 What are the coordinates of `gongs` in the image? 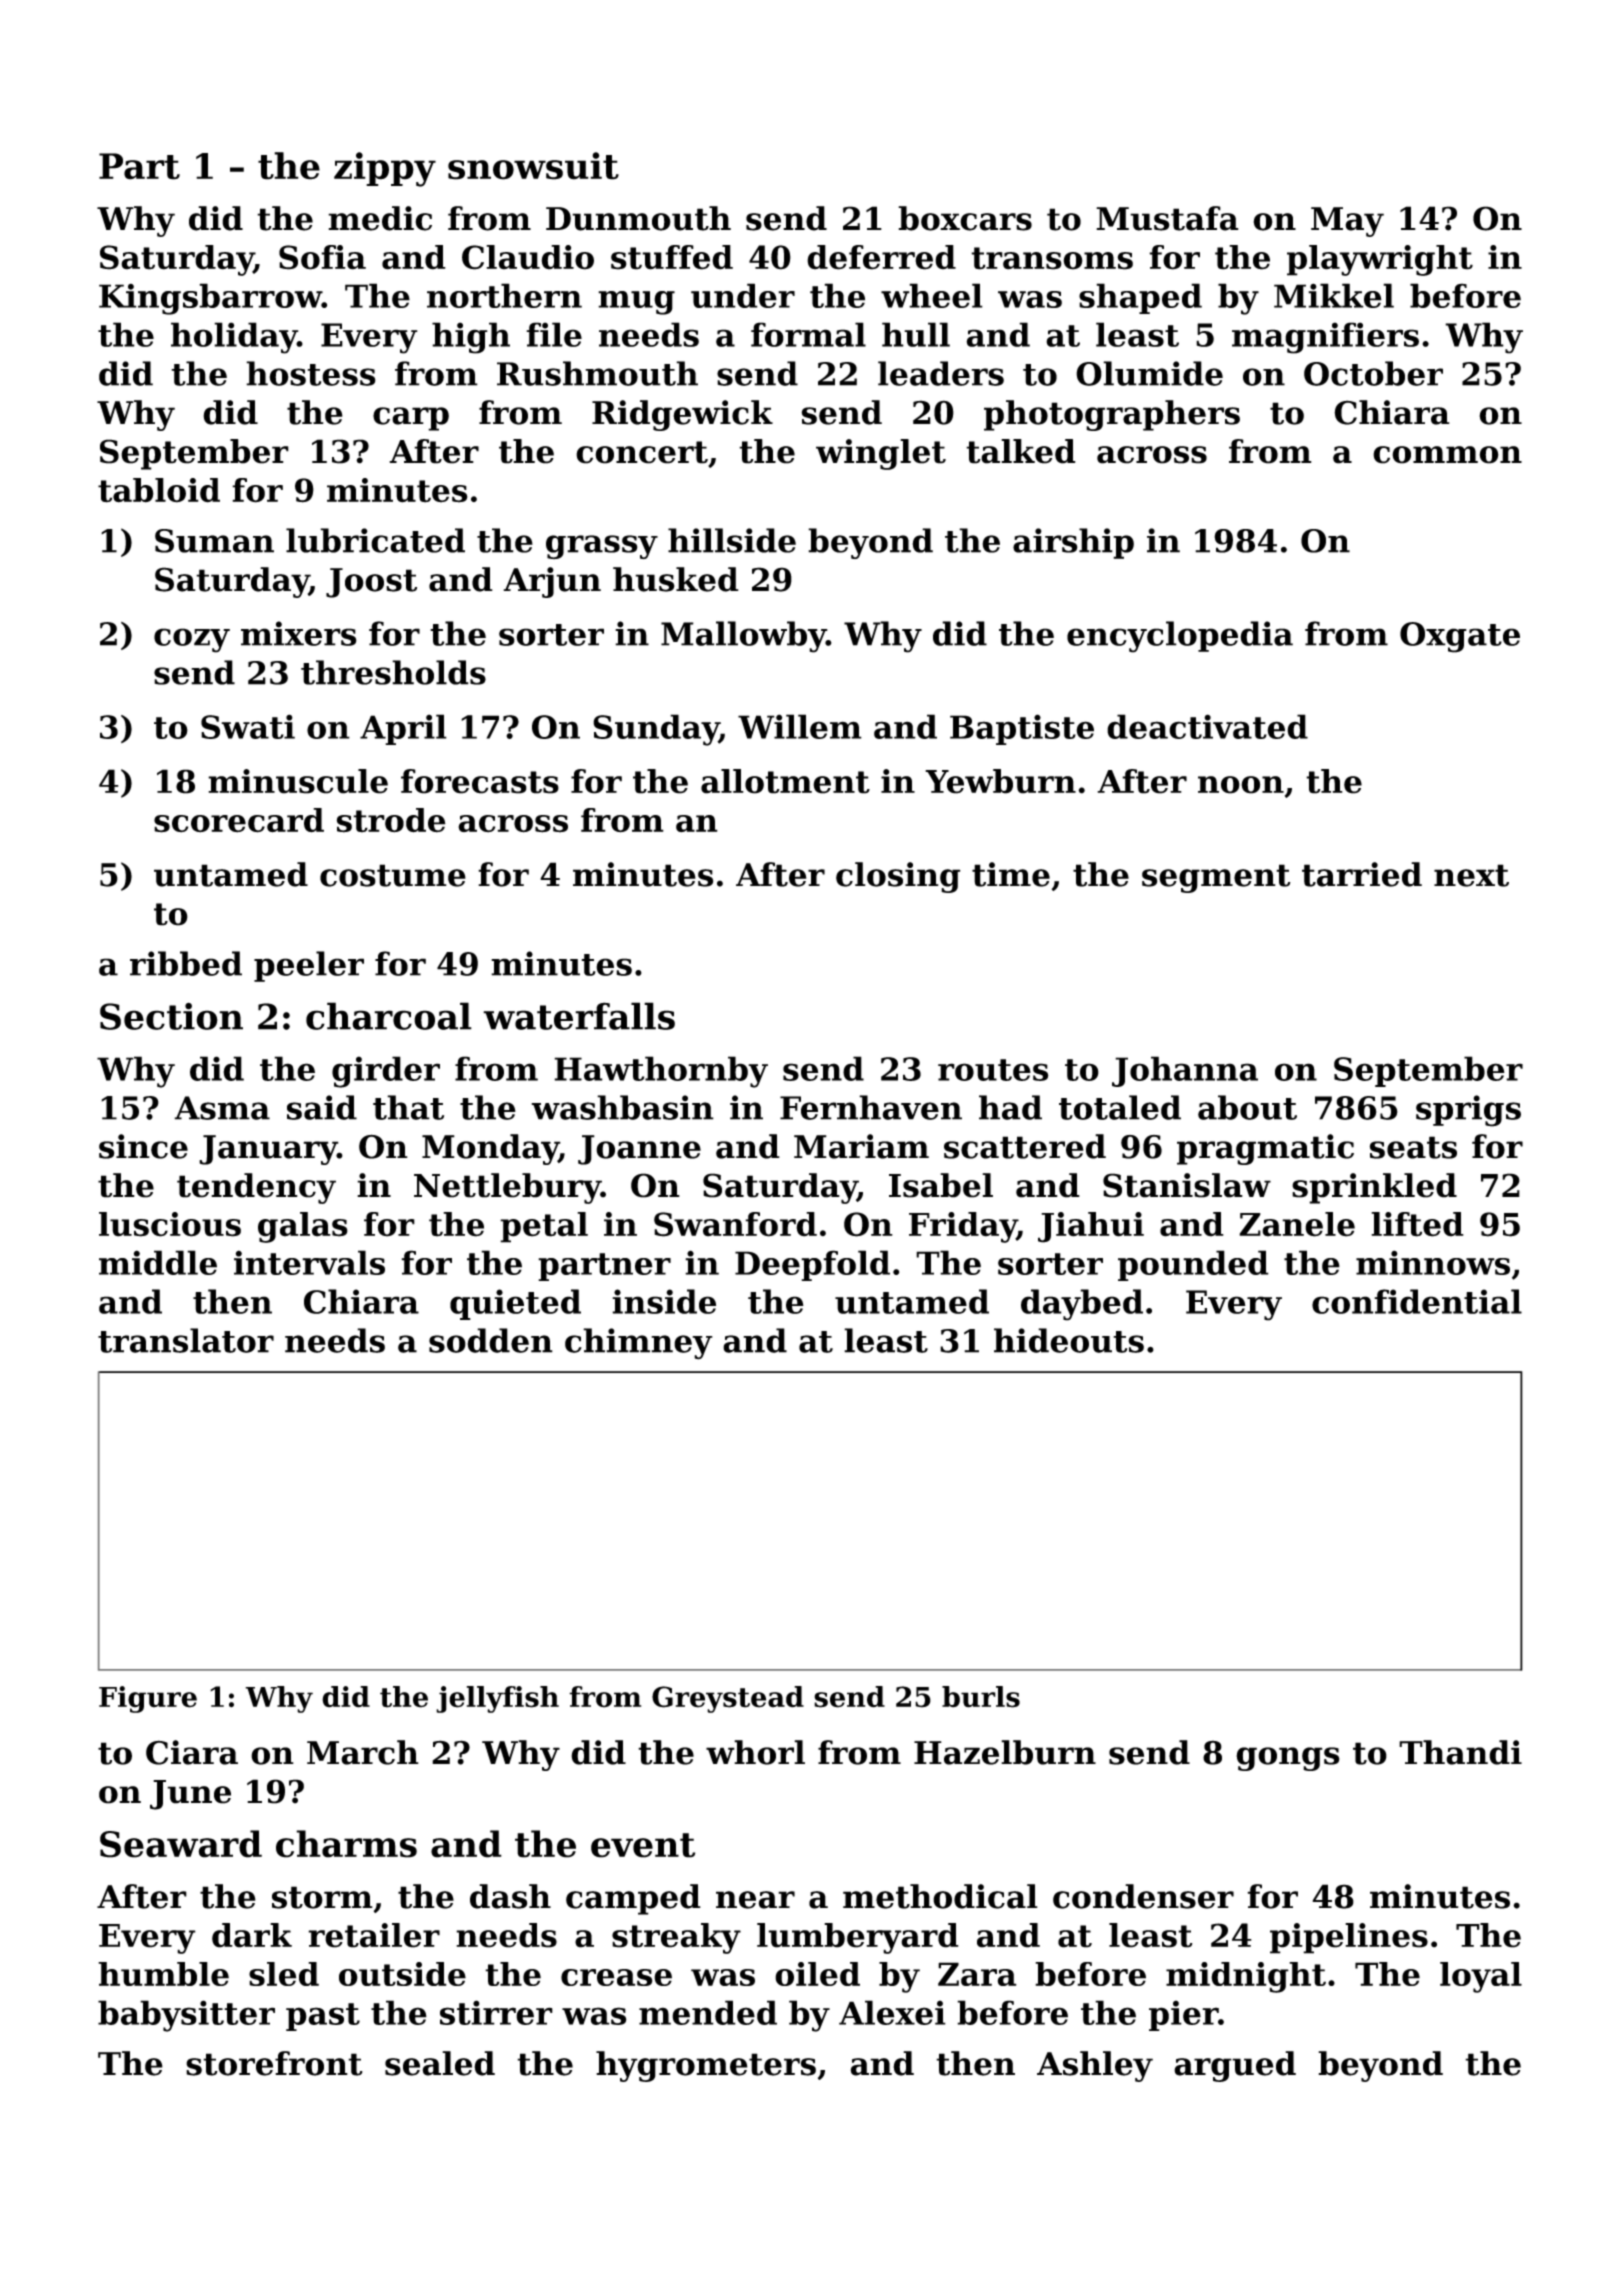 It's located at (1288, 1759).
